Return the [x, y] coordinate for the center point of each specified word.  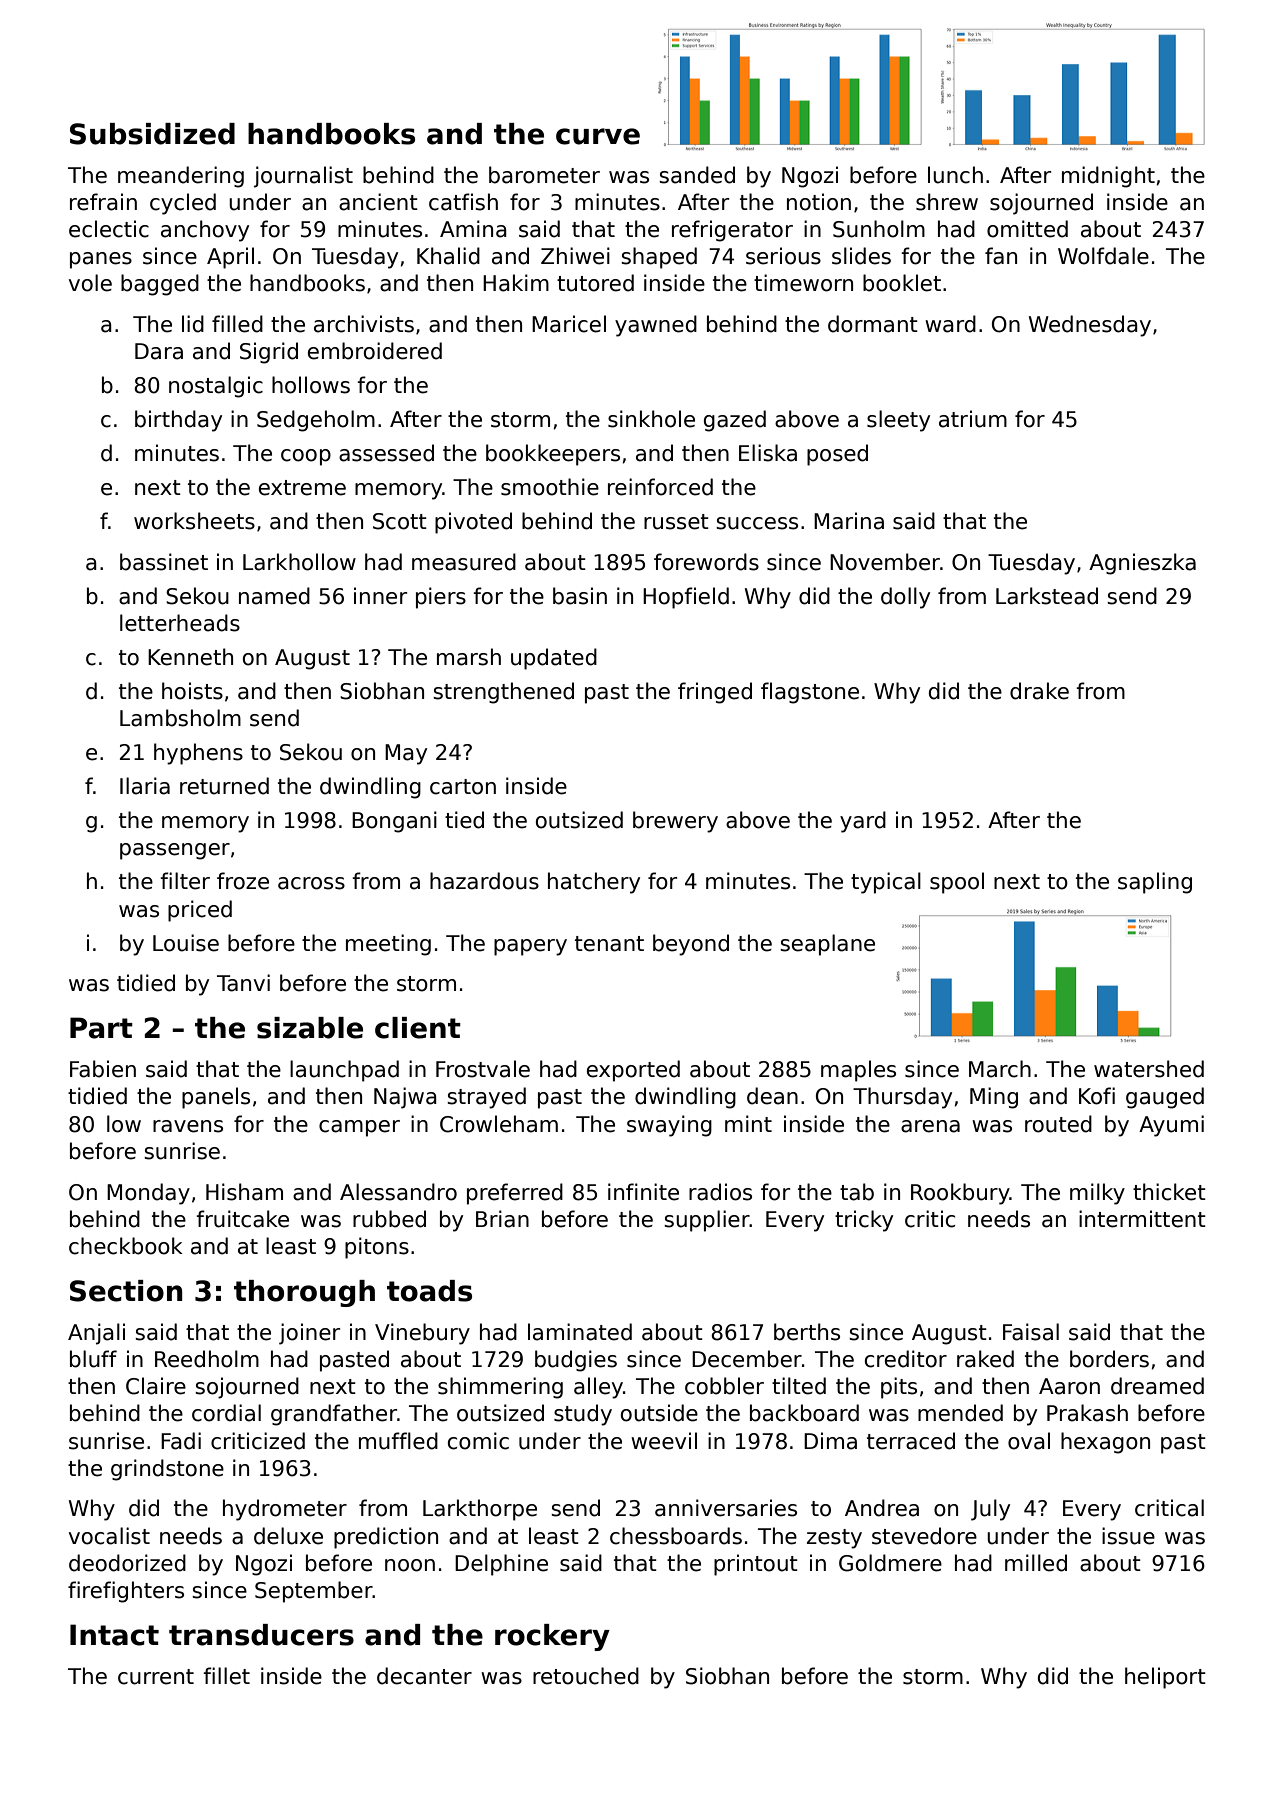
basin [580, 596]
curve [598, 136]
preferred [515, 1194]
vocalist [109, 1536]
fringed [715, 693]
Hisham [244, 1192]
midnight [1108, 177]
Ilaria [145, 786]
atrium [973, 419]
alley [598, 1388]
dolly [905, 598]
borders [1109, 1359]
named [274, 596]
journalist [303, 177]
